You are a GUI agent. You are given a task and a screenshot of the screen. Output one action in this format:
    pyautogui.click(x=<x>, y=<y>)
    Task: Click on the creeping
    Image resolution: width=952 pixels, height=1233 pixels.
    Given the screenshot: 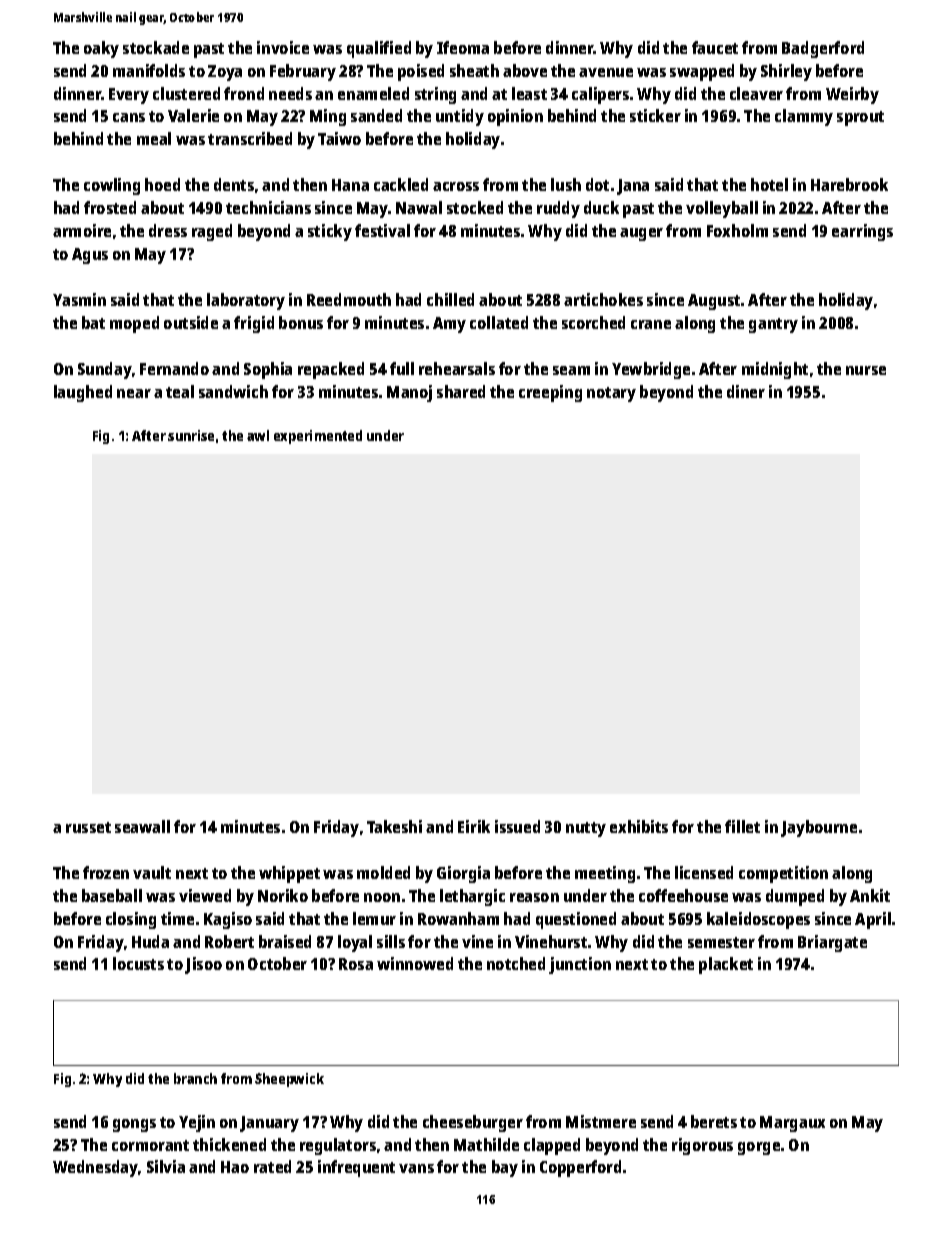 What is the action you would take?
    pyautogui.click(x=550, y=393)
